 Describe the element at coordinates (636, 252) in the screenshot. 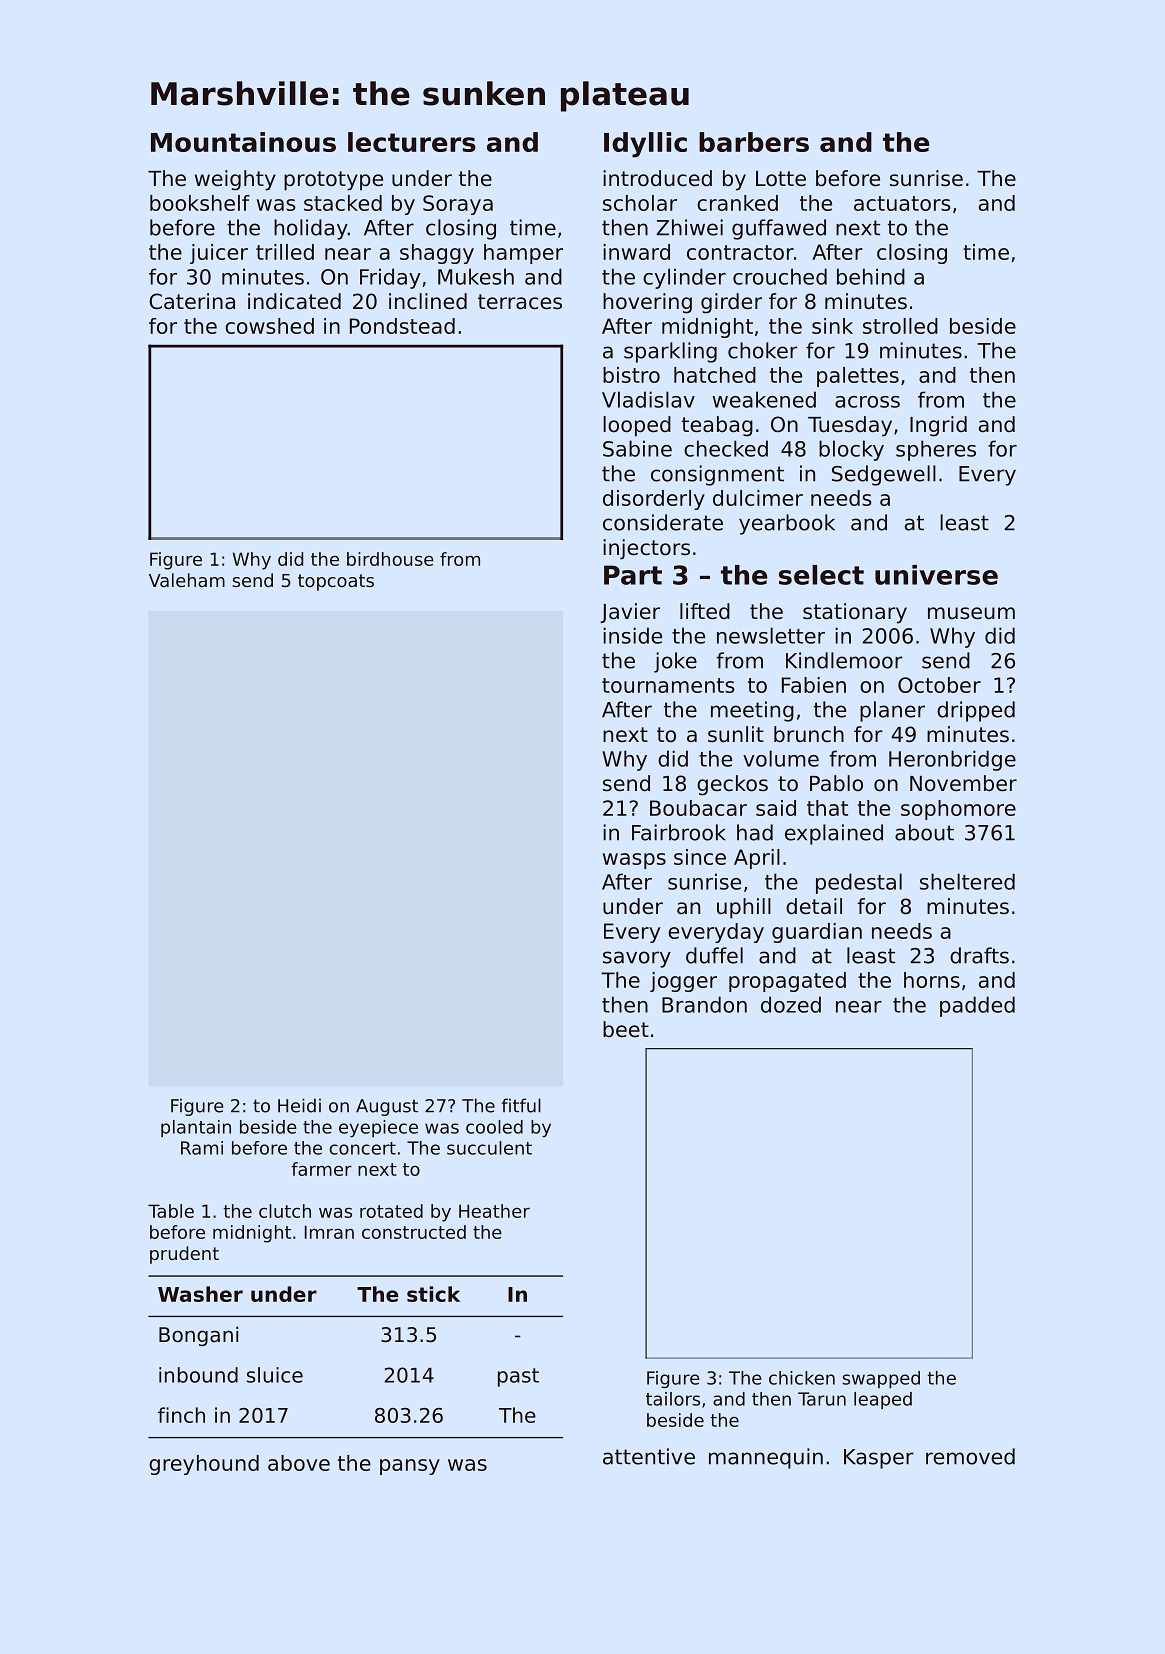

I see `inward` at that location.
